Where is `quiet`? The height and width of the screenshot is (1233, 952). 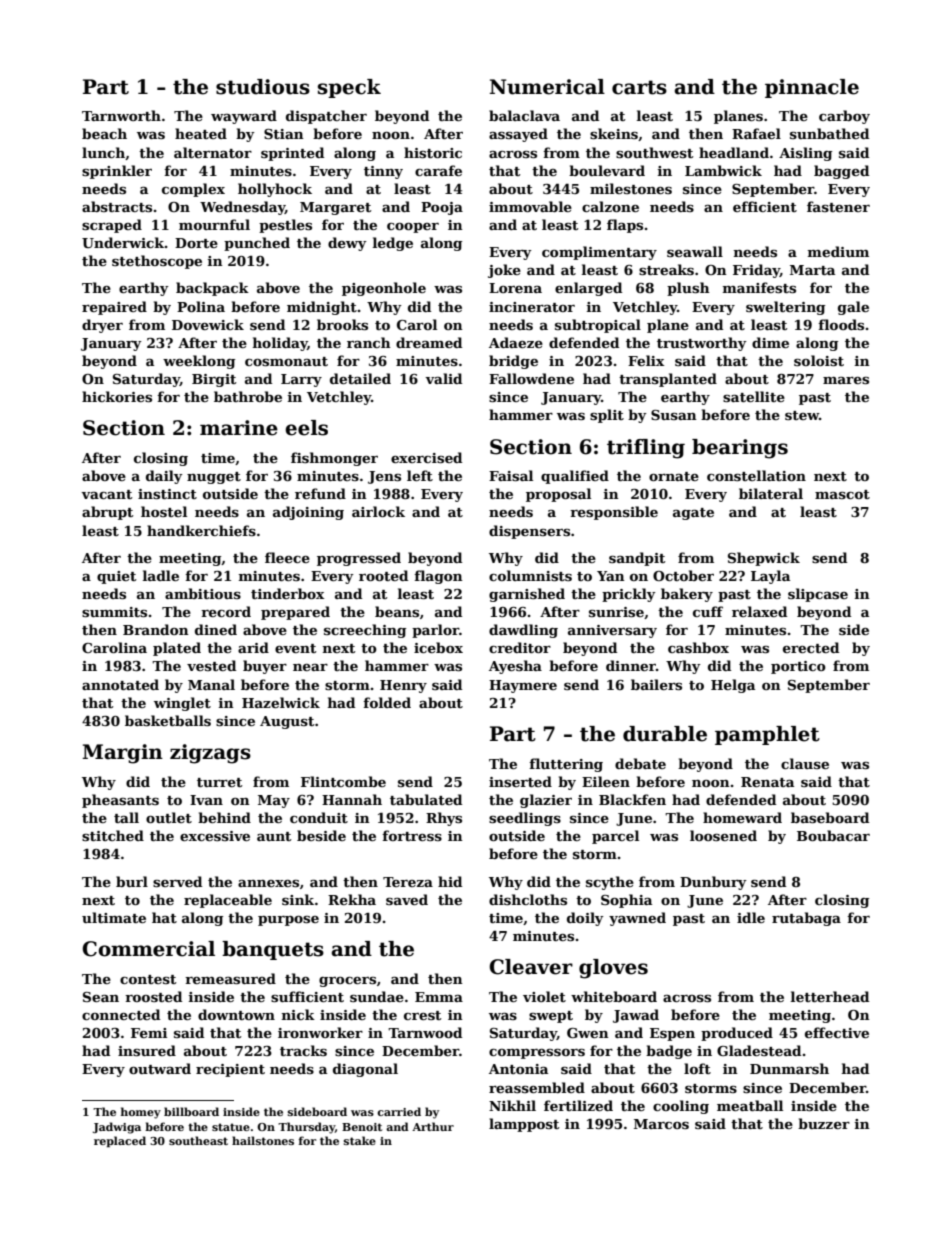
quiet is located at coordinates (116, 577).
